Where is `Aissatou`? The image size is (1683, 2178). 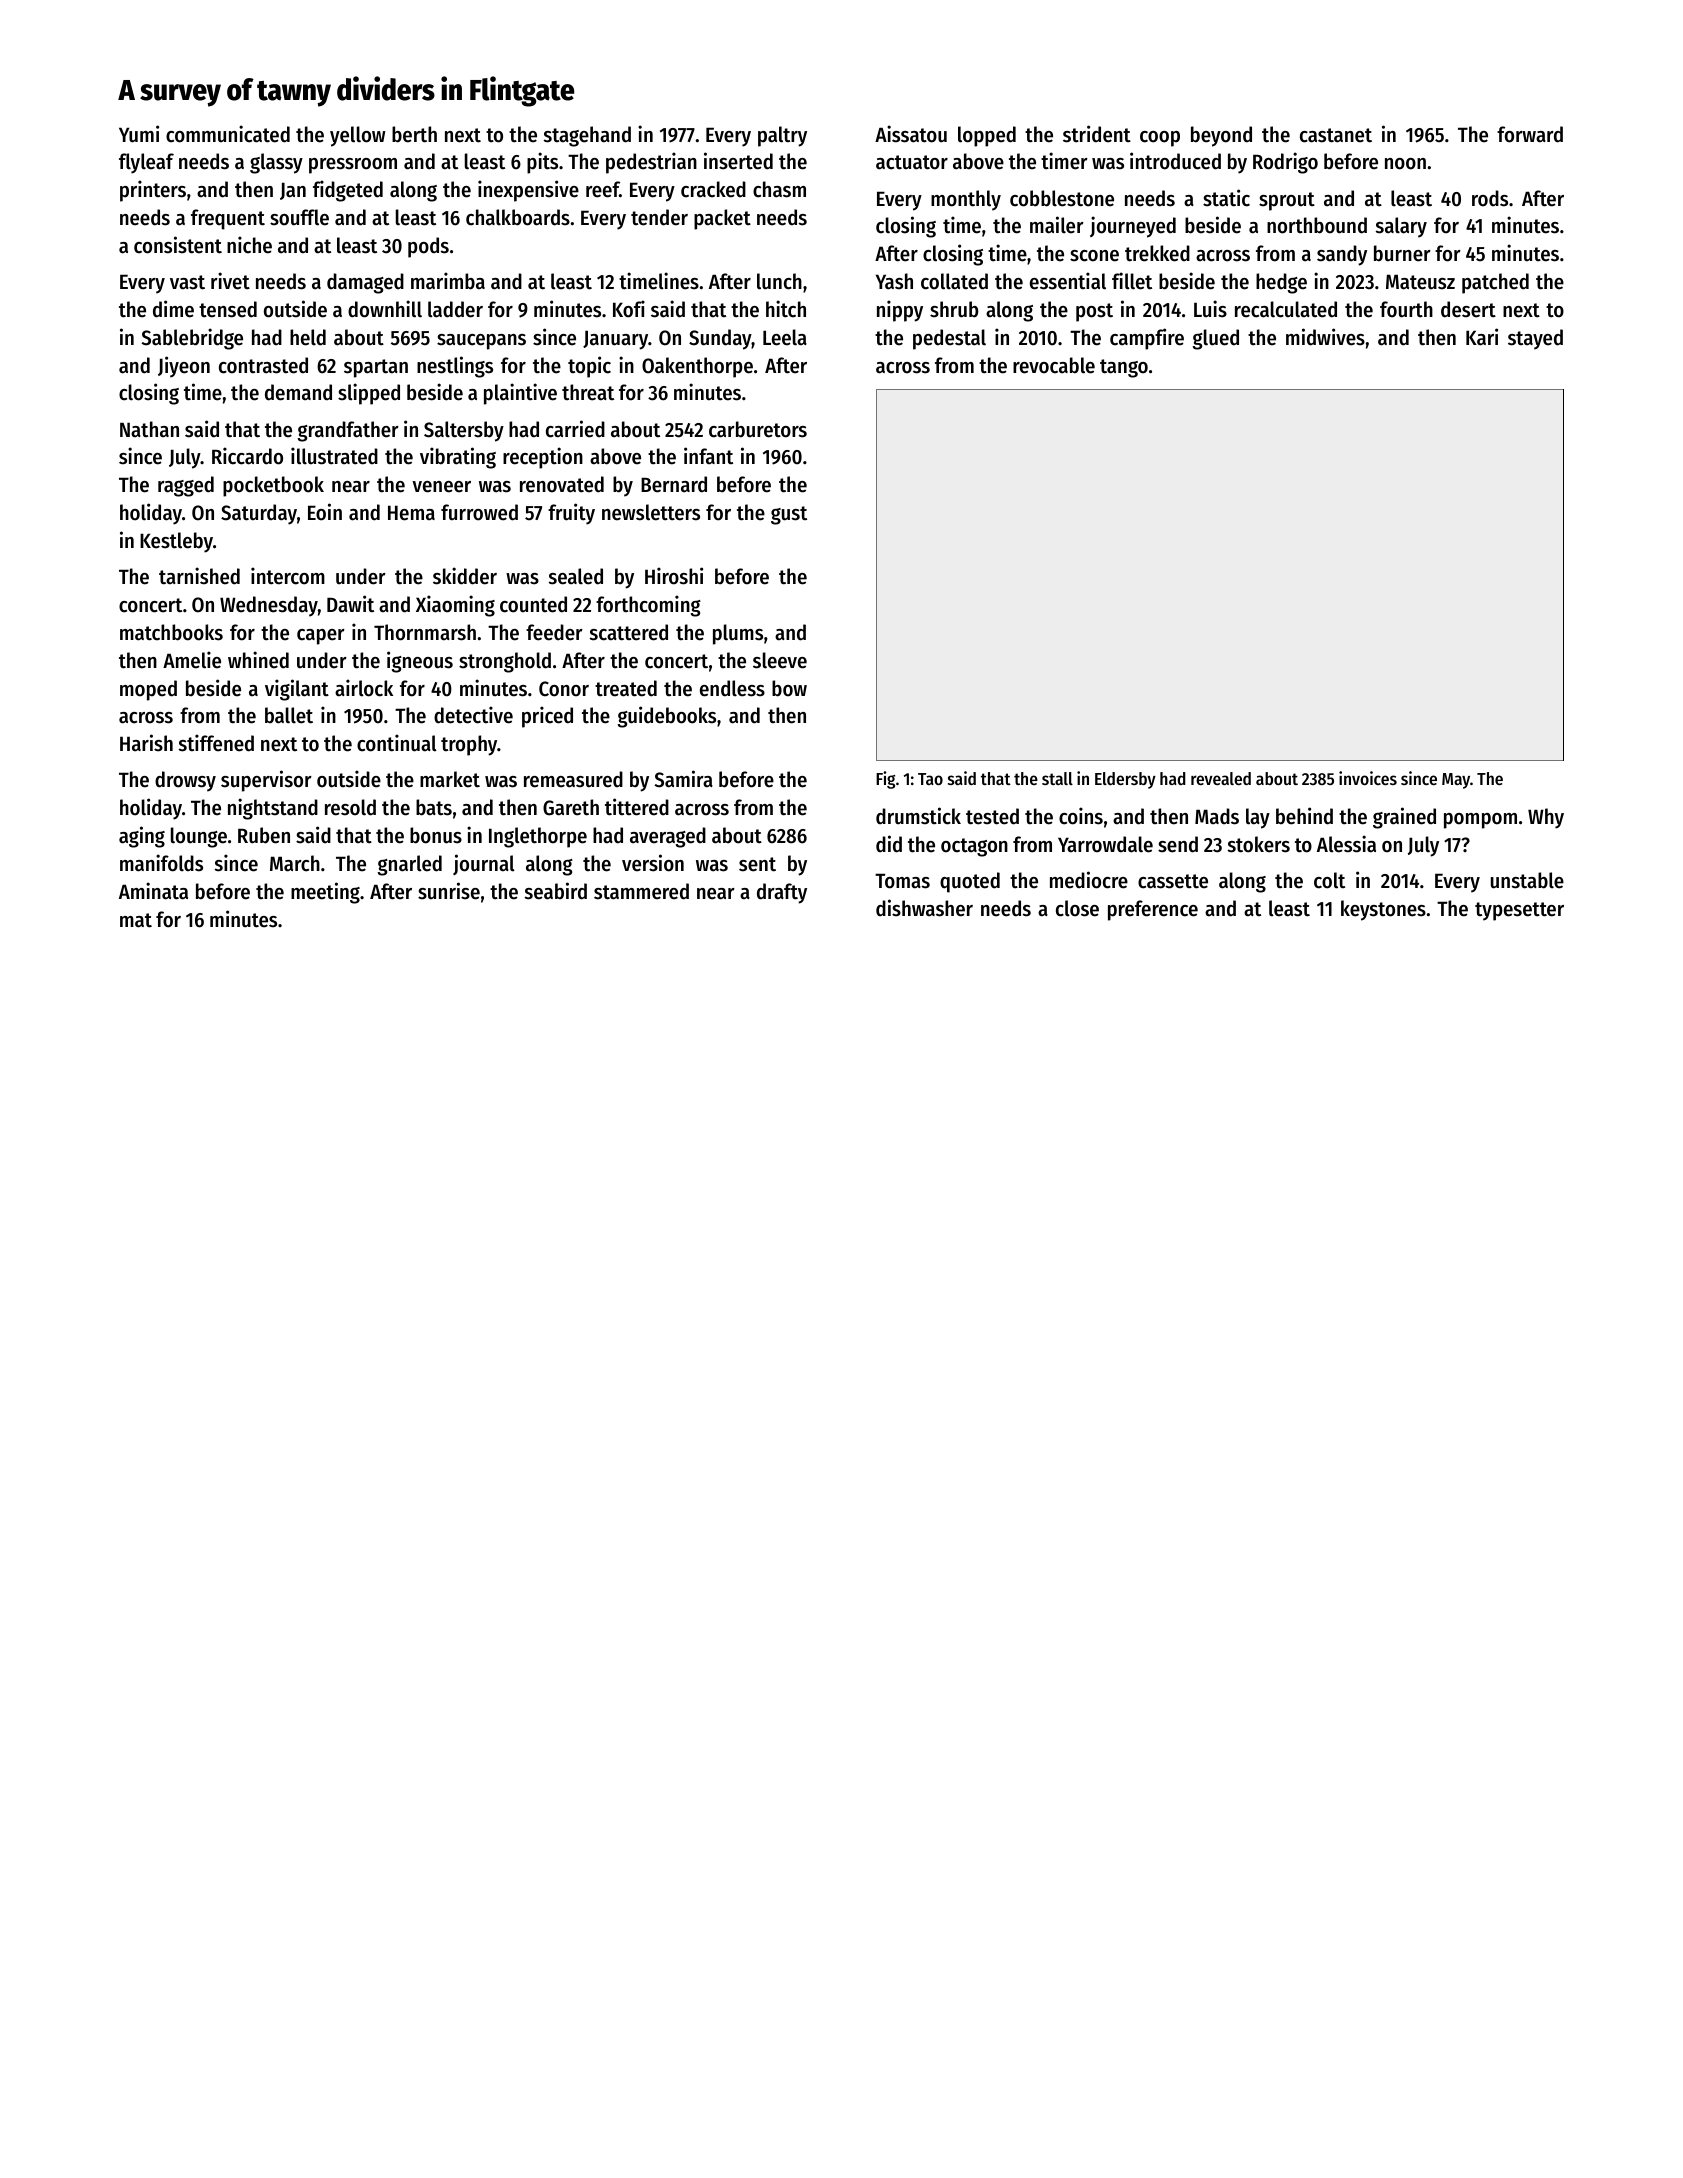 Aissatou is located at coordinates (911, 134).
